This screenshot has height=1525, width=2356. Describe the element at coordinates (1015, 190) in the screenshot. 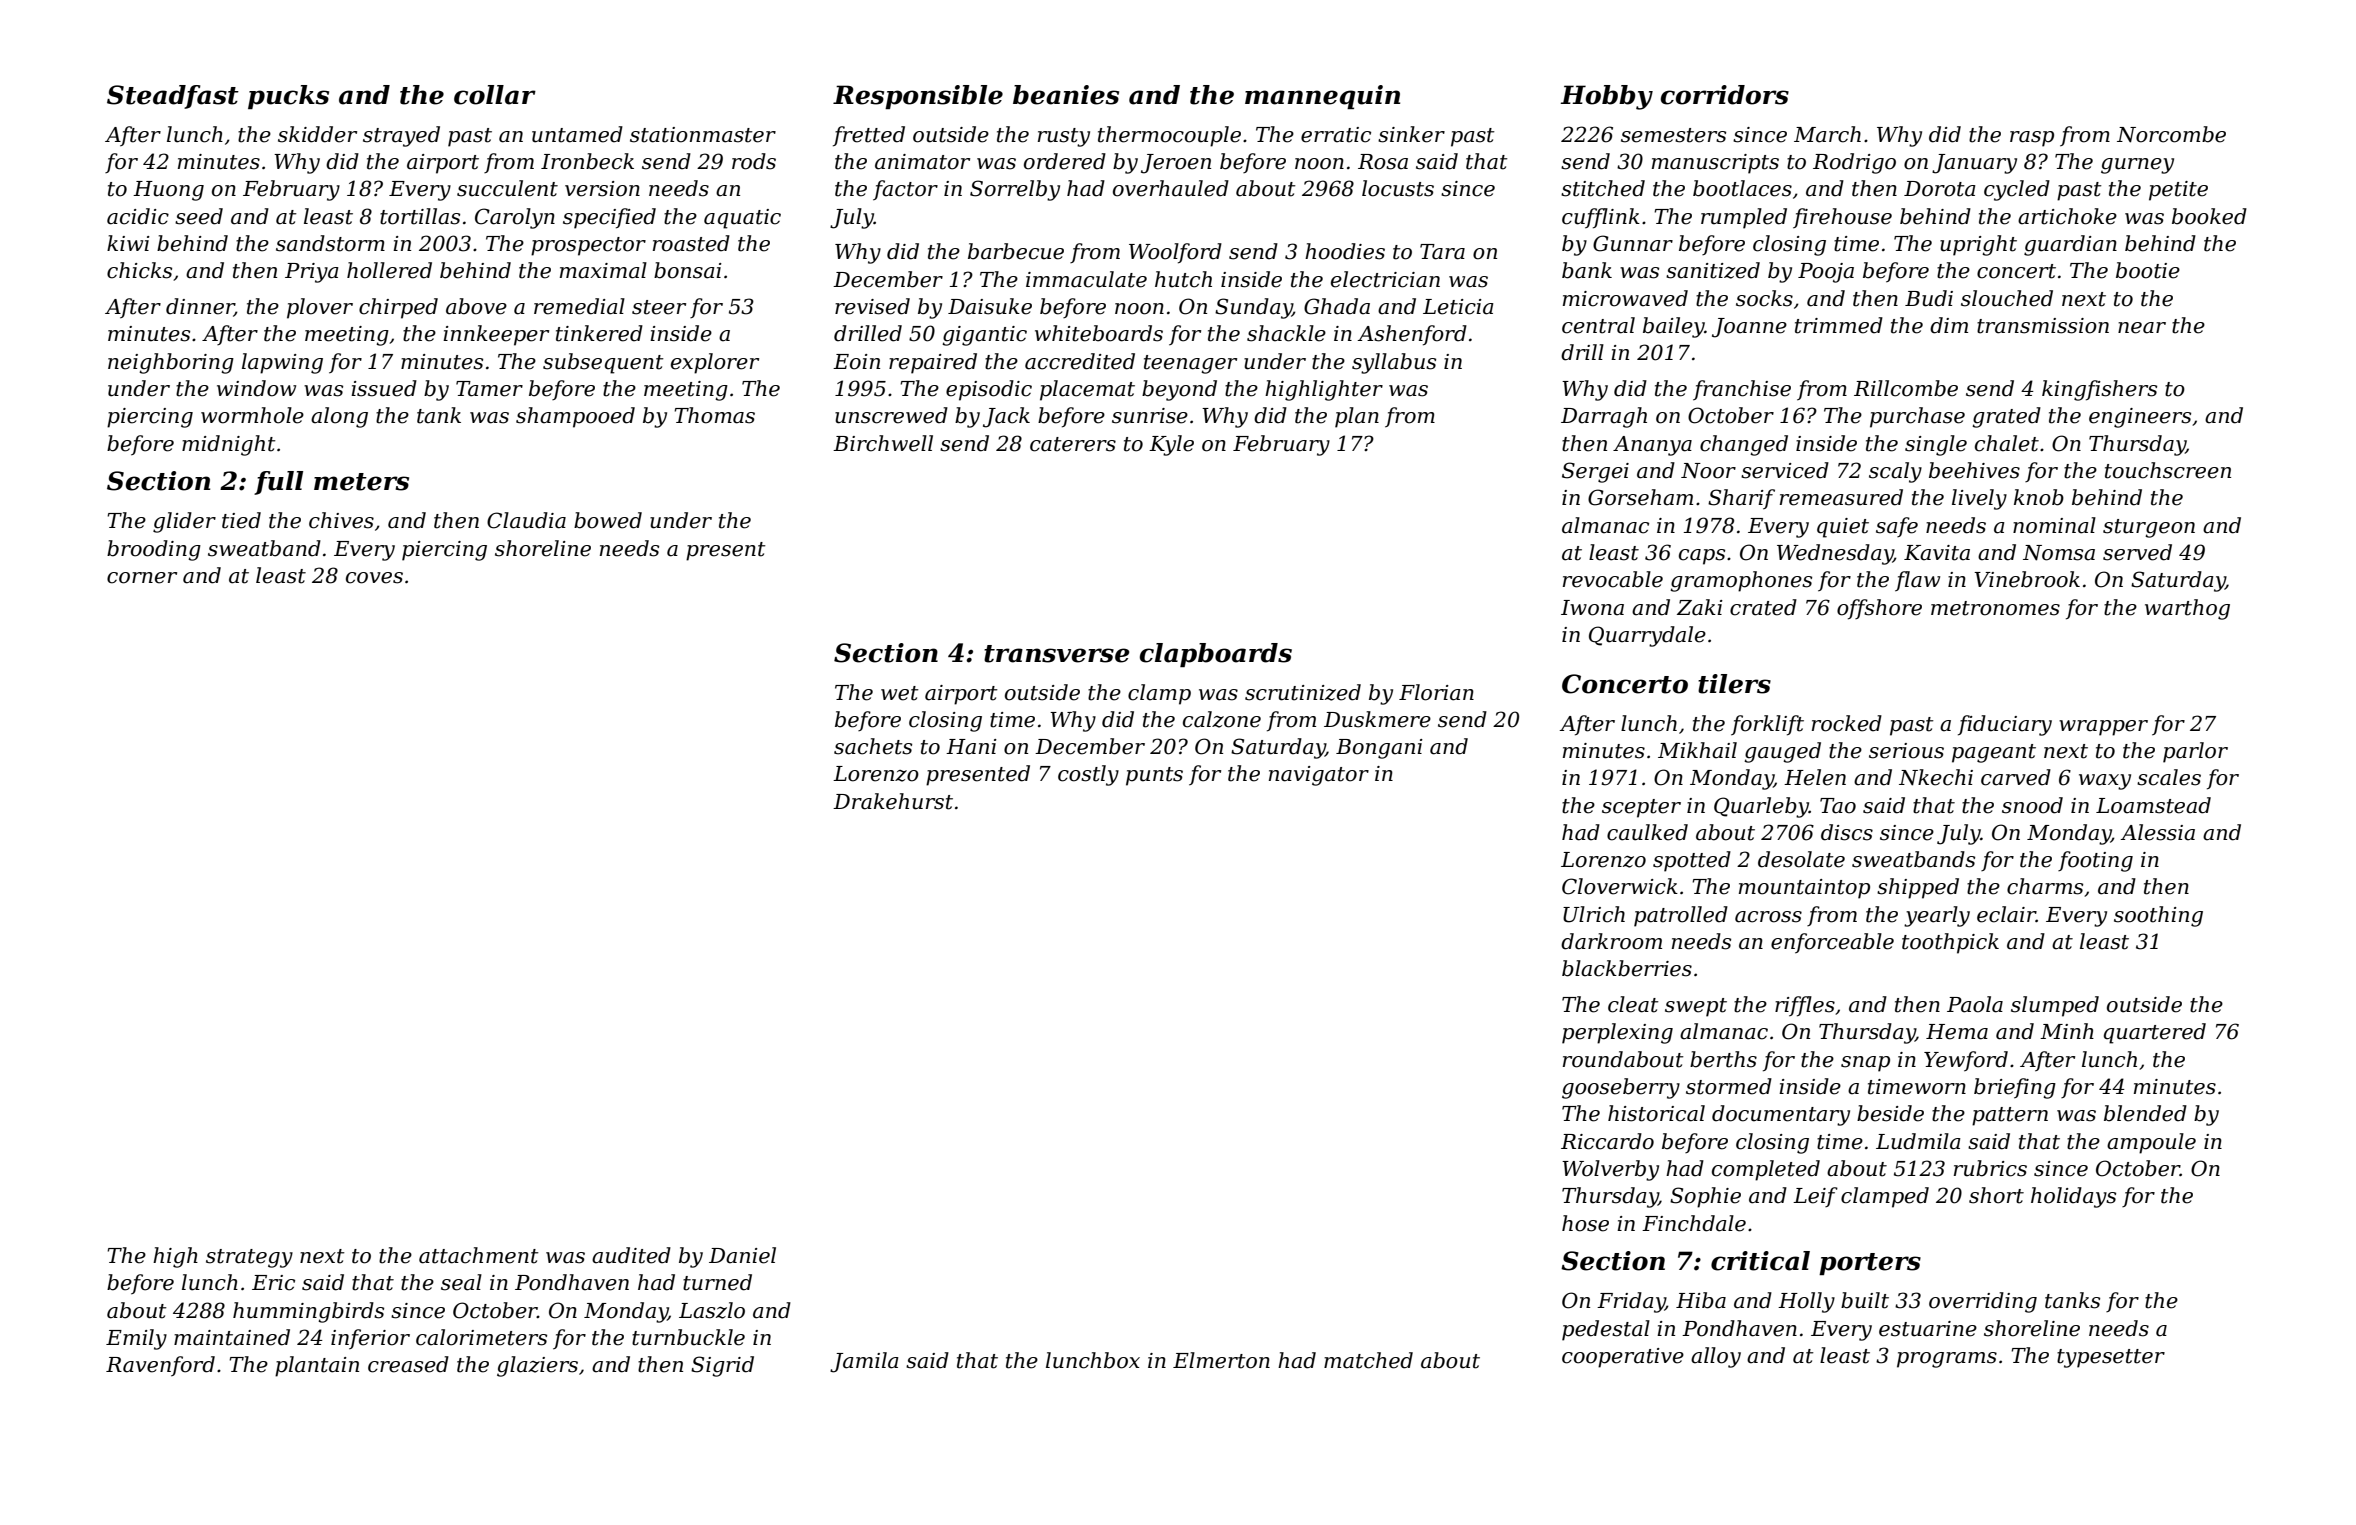

I see `Sorrelby` at that location.
